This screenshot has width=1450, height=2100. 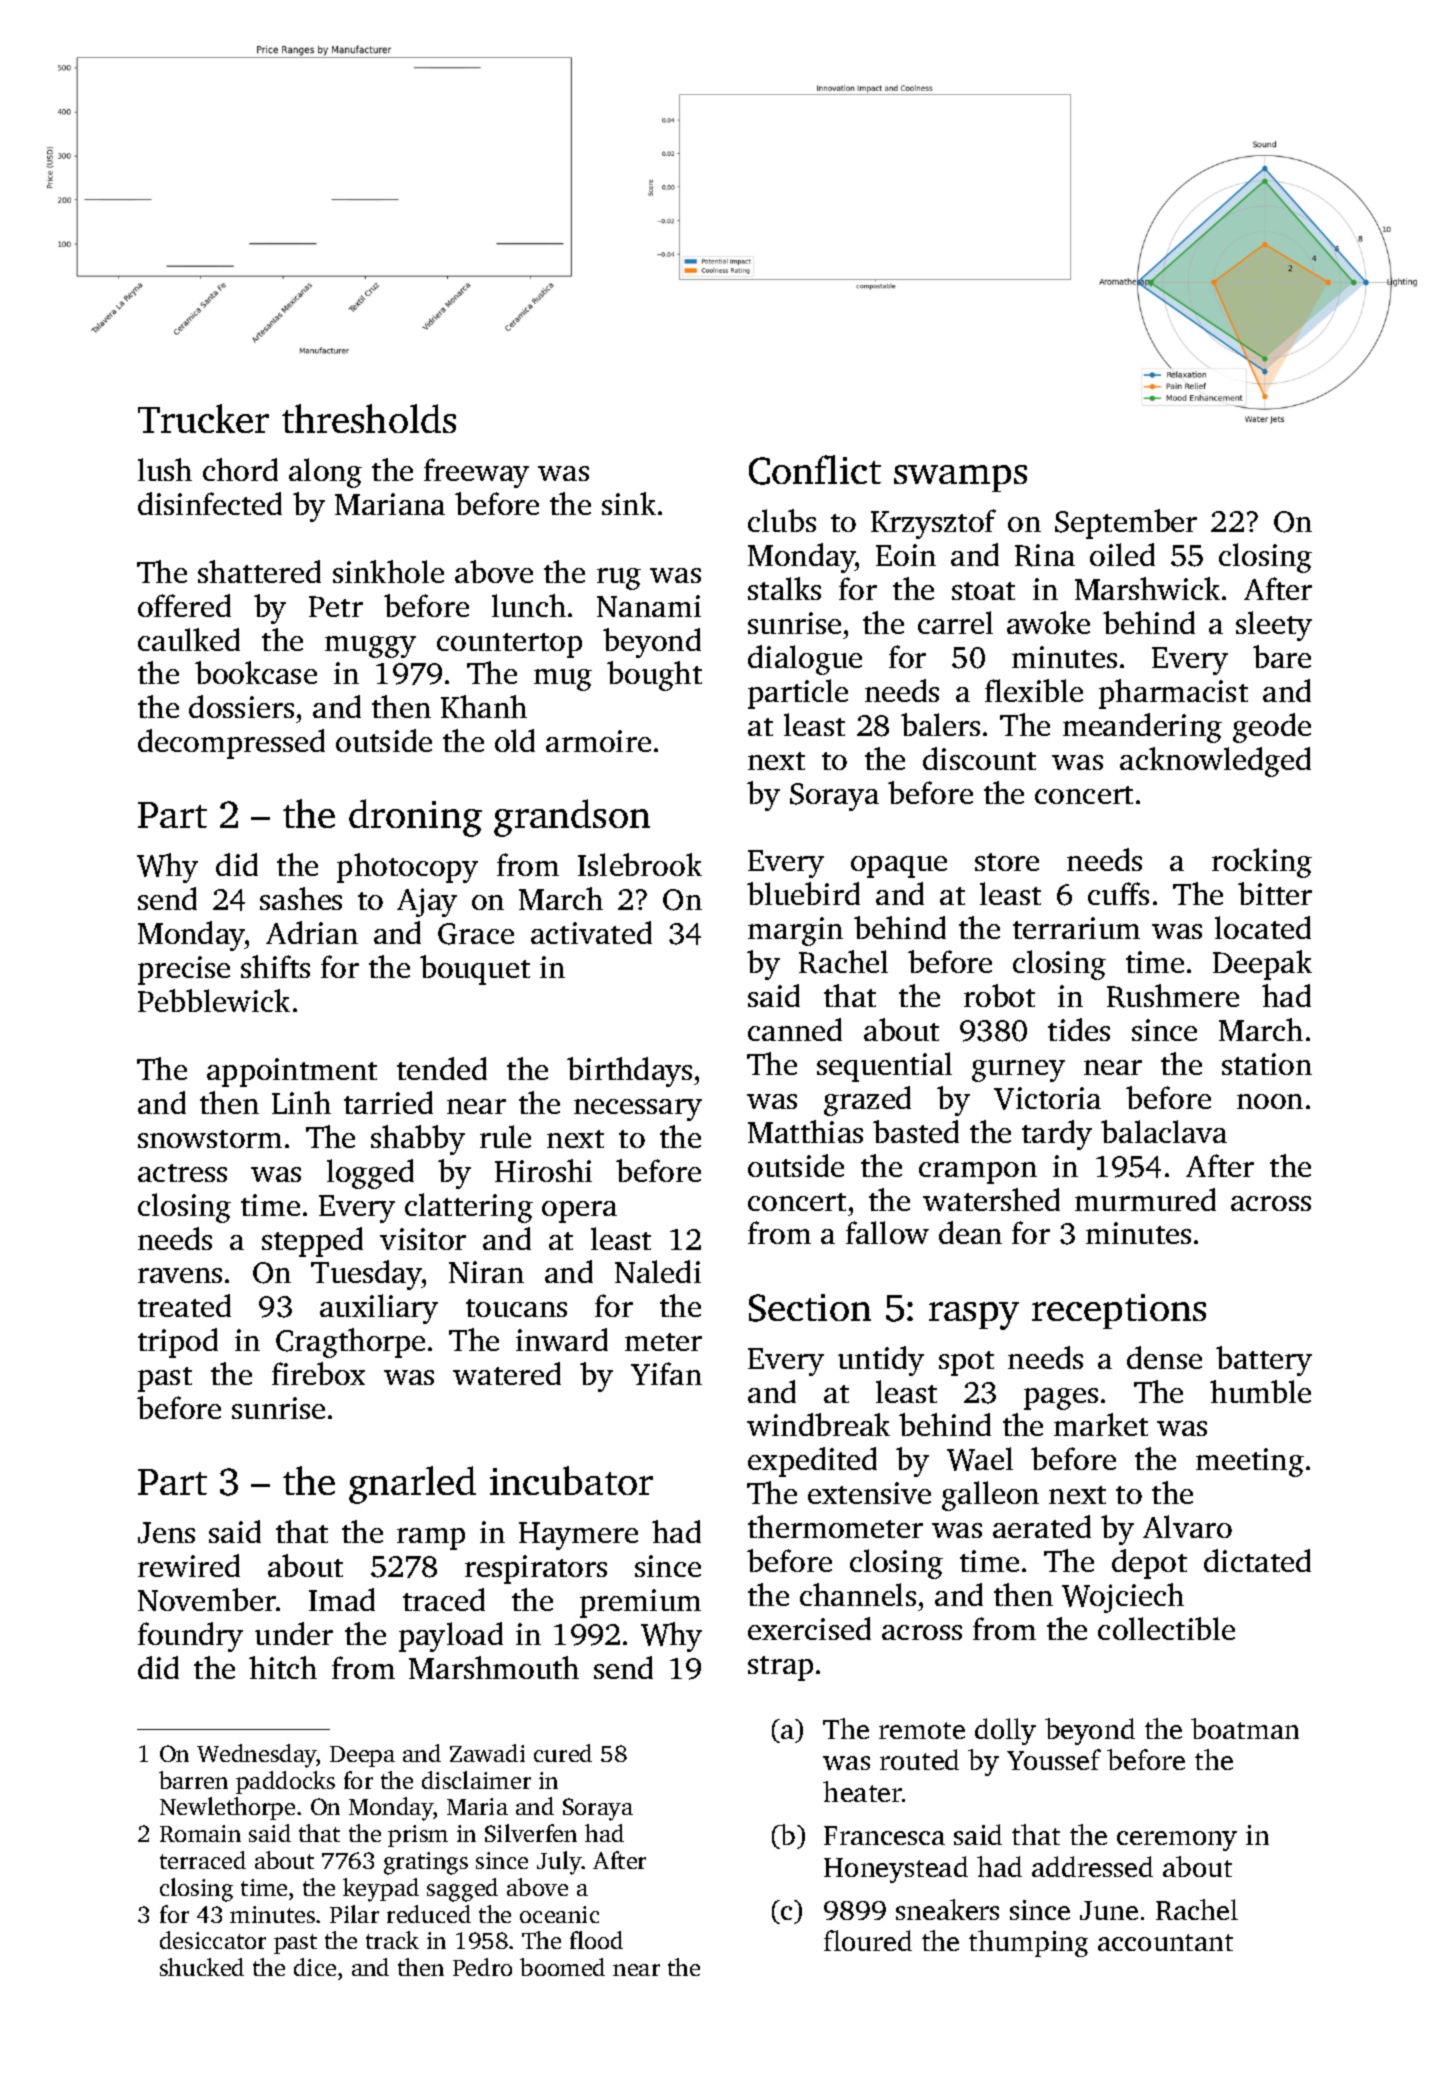 I want to click on Conflict, so click(x=815, y=470).
